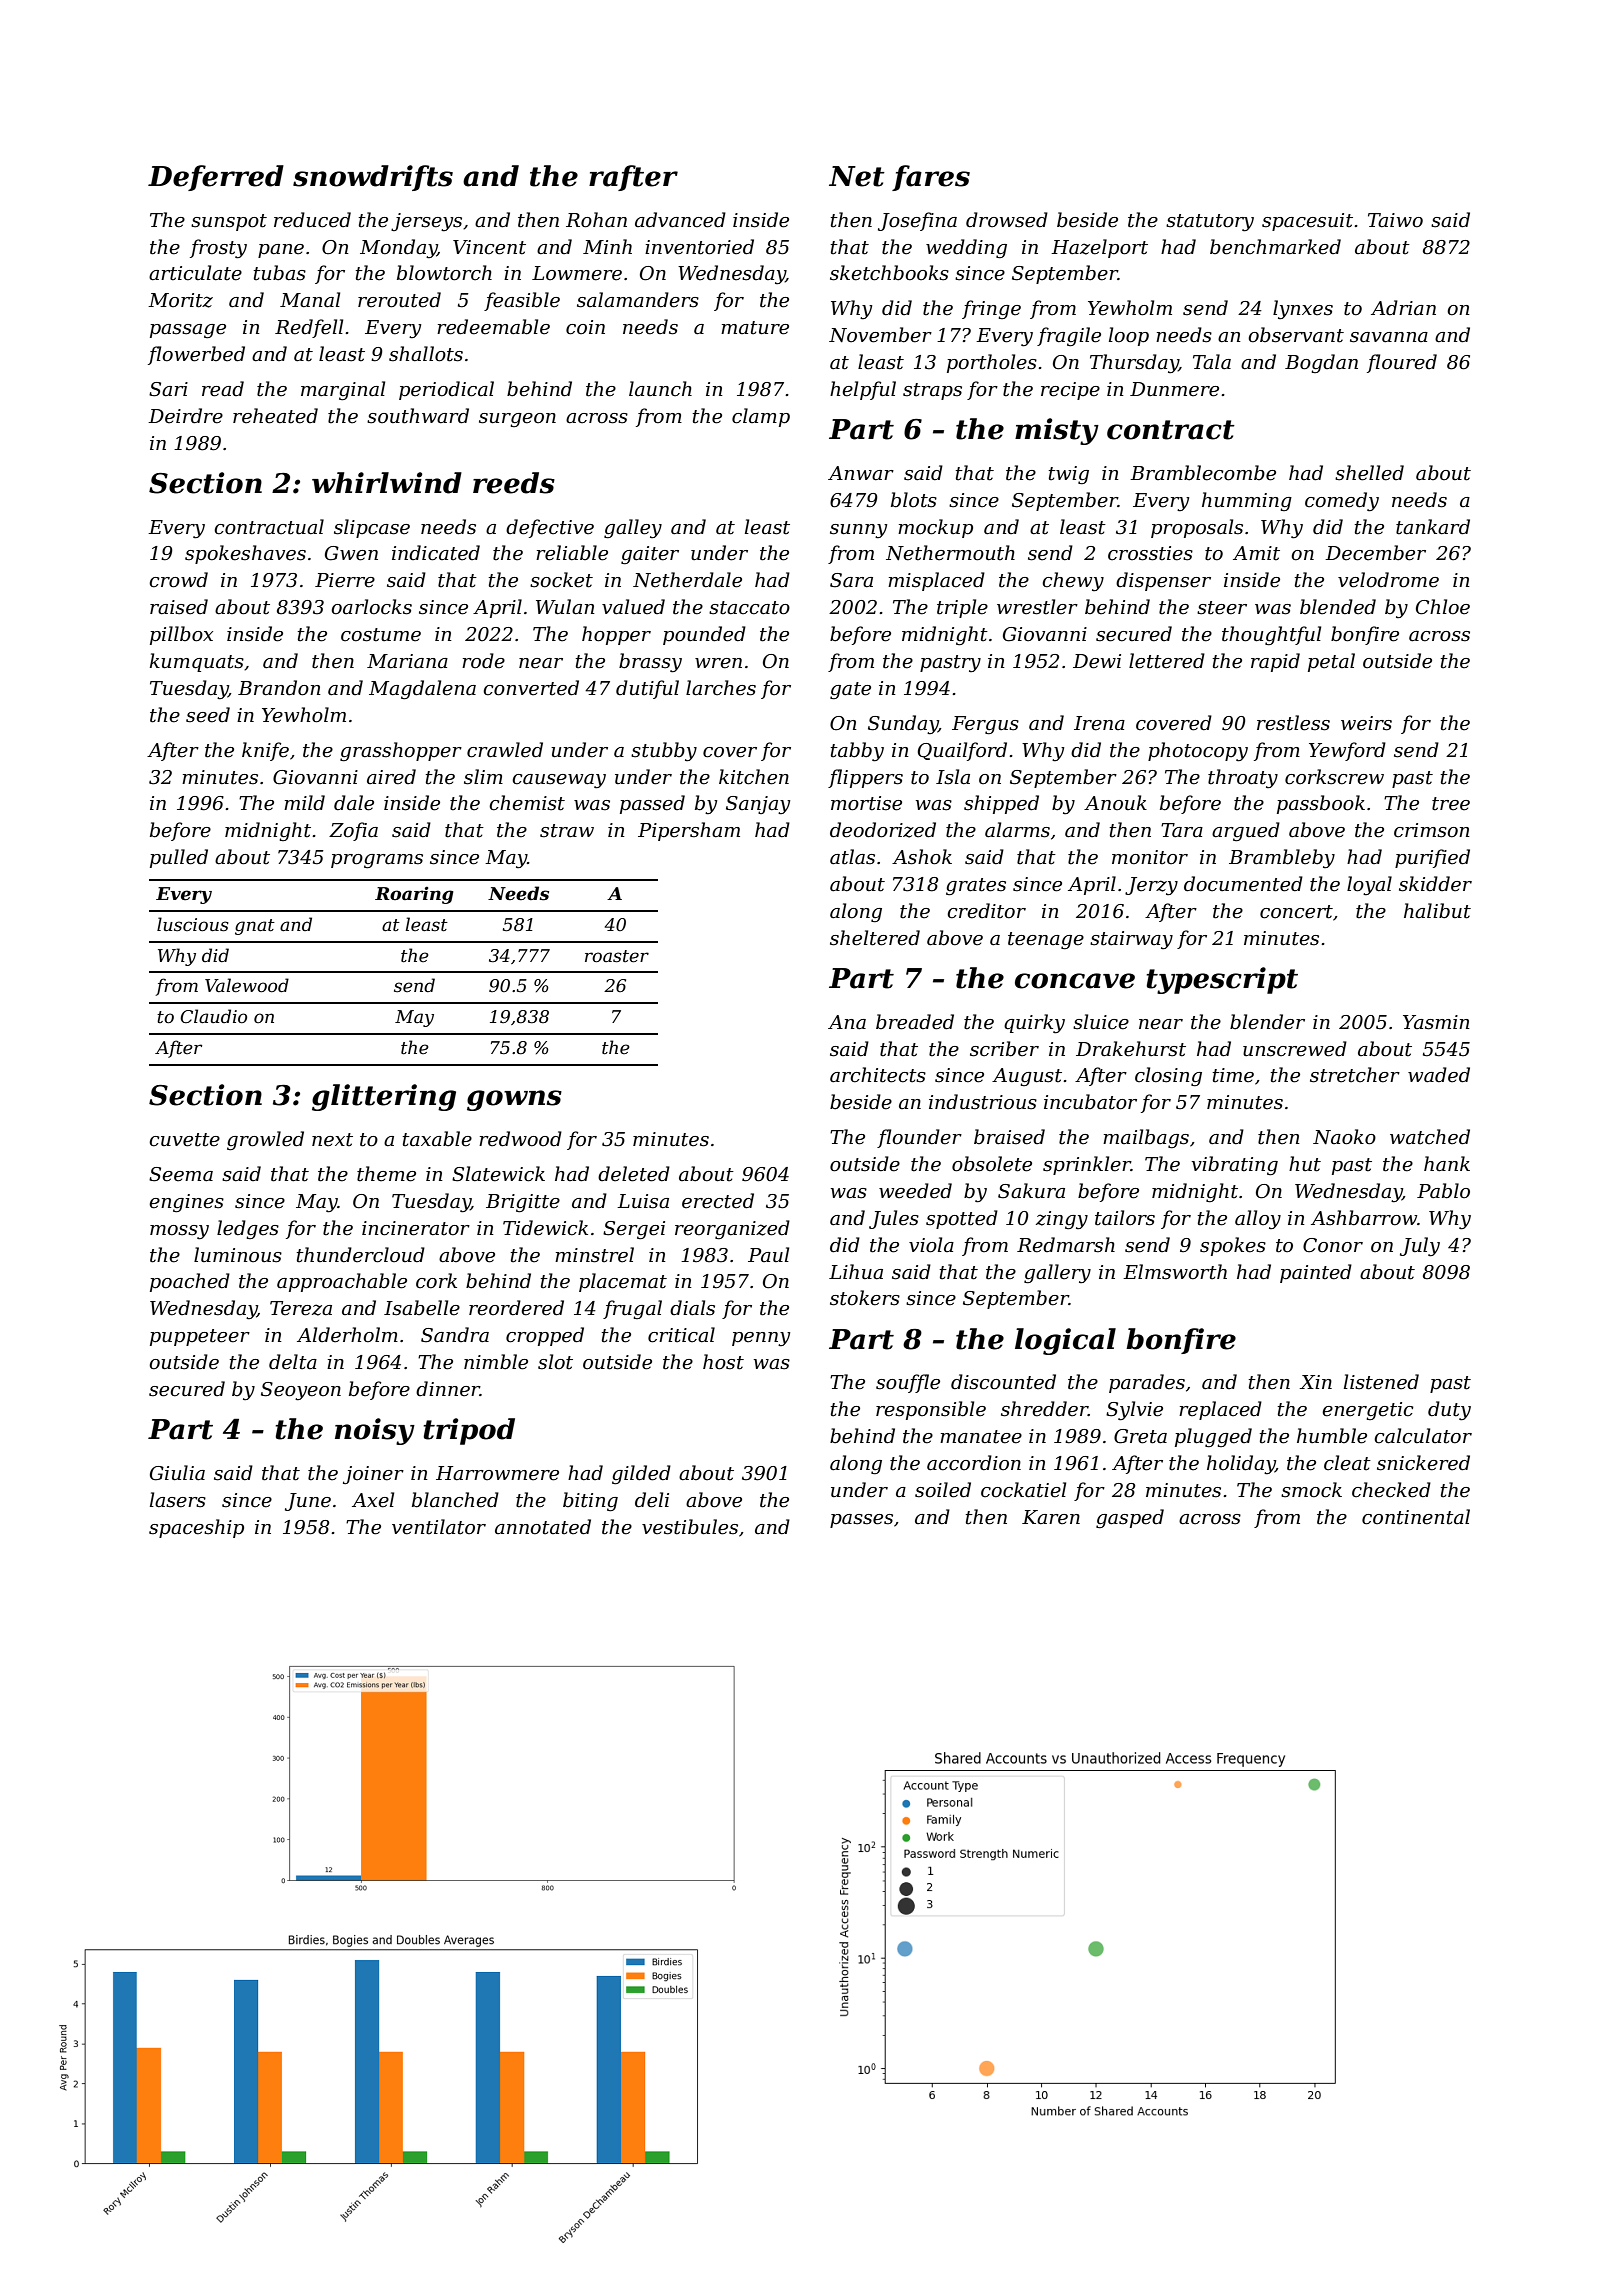 The width and height of the document is (1620, 2292). What do you see at coordinates (1436, 1022) in the document?
I see `Yasmin` at bounding box center [1436, 1022].
